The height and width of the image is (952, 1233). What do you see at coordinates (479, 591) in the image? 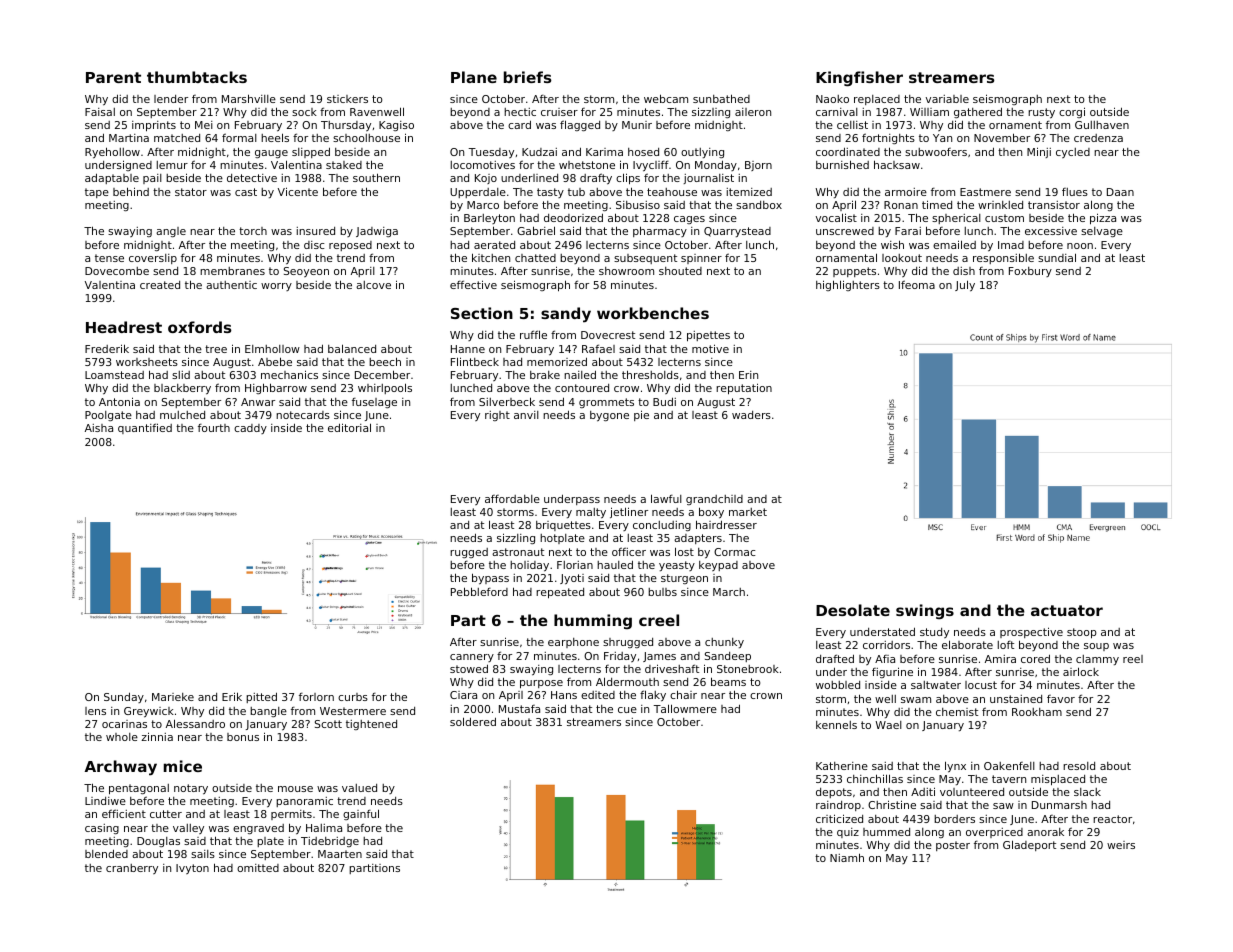
I see `Pebbleford` at bounding box center [479, 591].
